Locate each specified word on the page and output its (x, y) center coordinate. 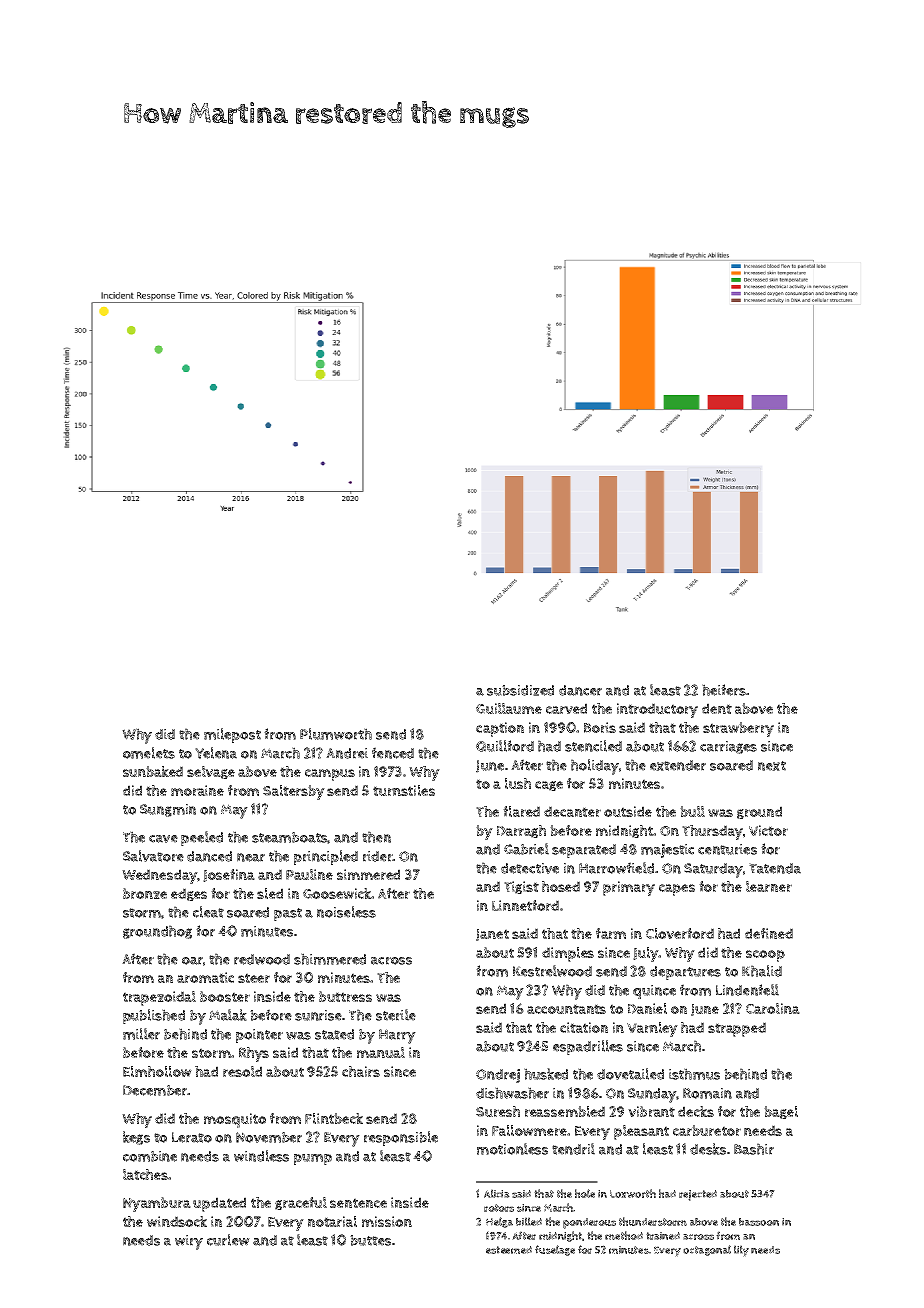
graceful (301, 1203)
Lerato (192, 1137)
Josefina (229, 875)
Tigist (521, 887)
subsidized (520, 690)
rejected (698, 1195)
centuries (727, 849)
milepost (232, 735)
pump (313, 1159)
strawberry (738, 729)
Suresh (498, 1111)
